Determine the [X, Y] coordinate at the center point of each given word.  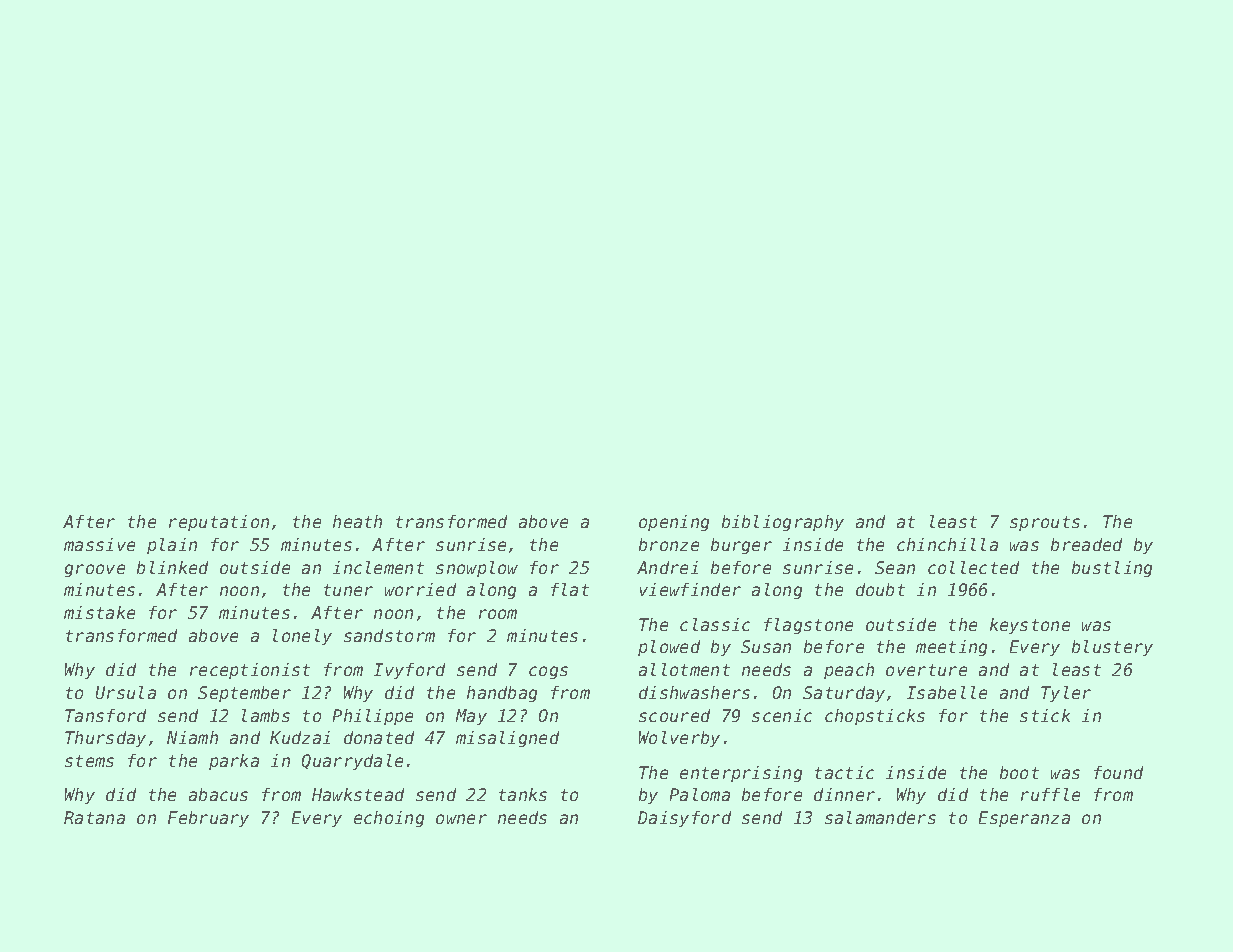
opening [674, 523]
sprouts [1045, 523]
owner [461, 819]
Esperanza [1024, 819]
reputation [219, 523]
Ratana [94, 817]
